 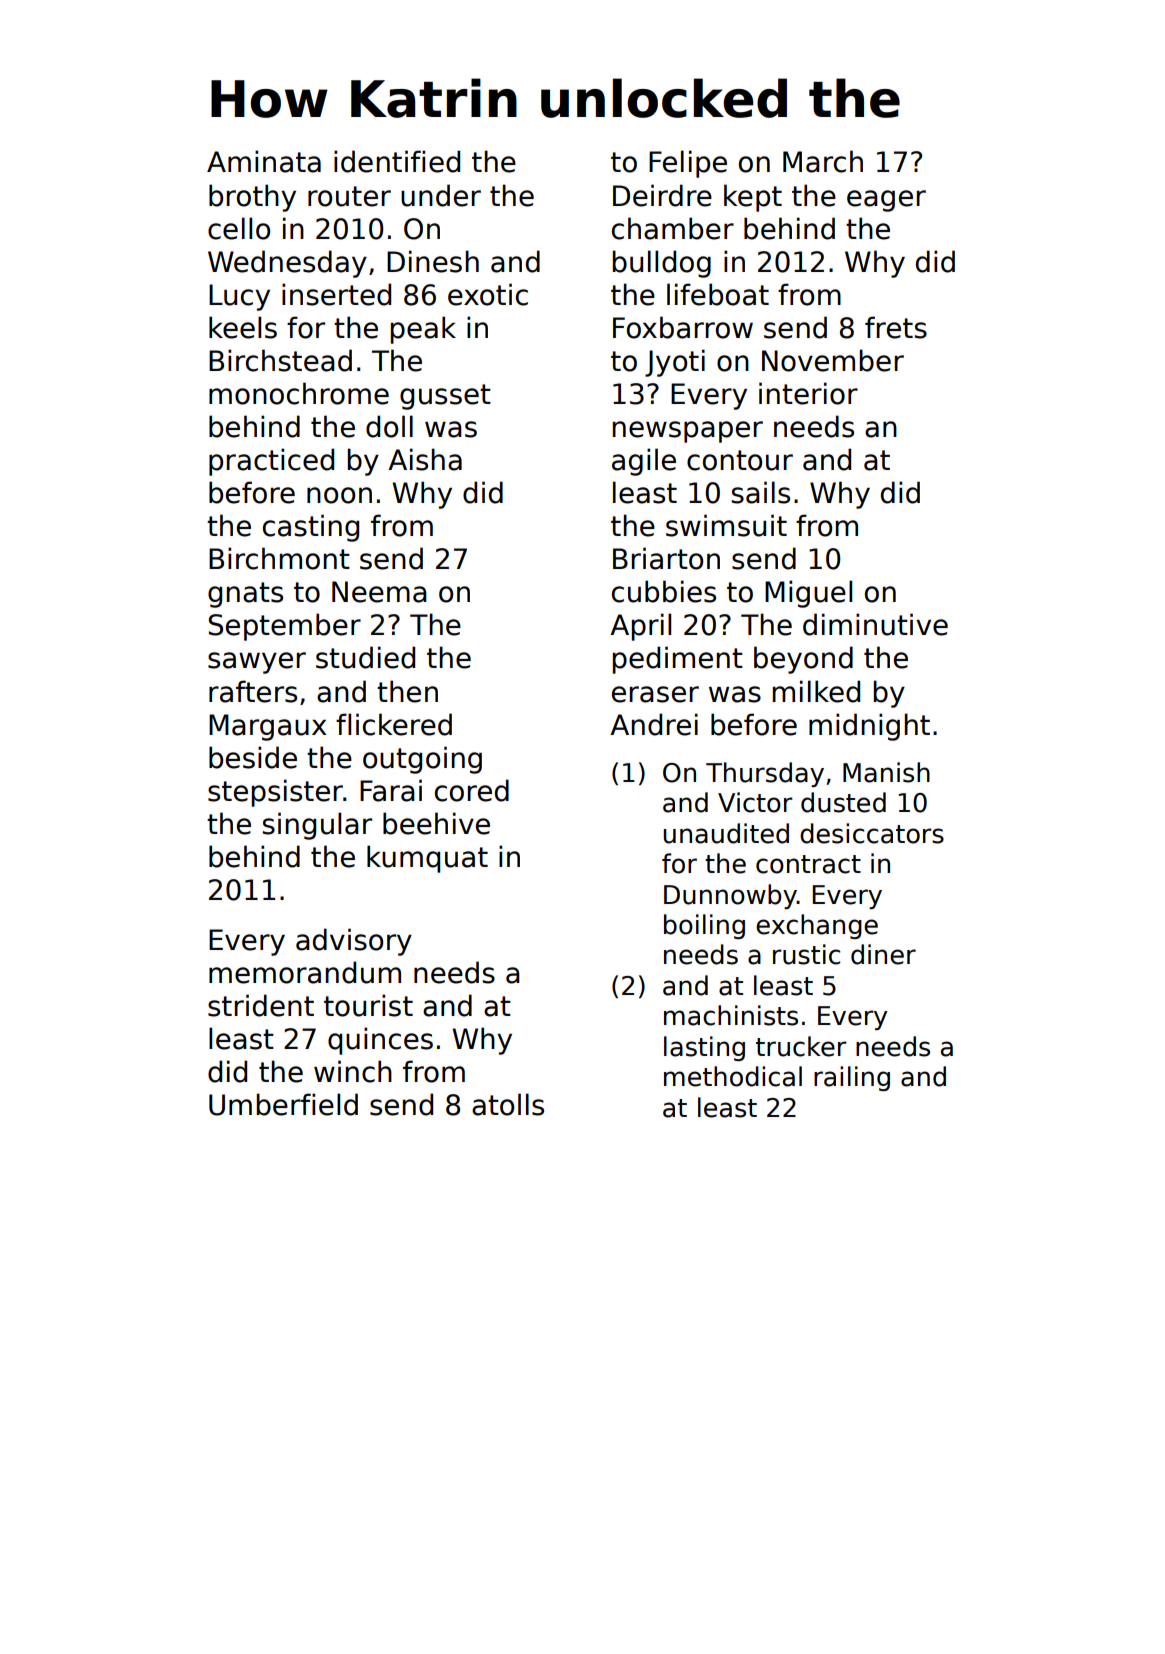 What do you see at coordinates (488, 294) in the page?
I see `exotic` at bounding box center [488, 294].
